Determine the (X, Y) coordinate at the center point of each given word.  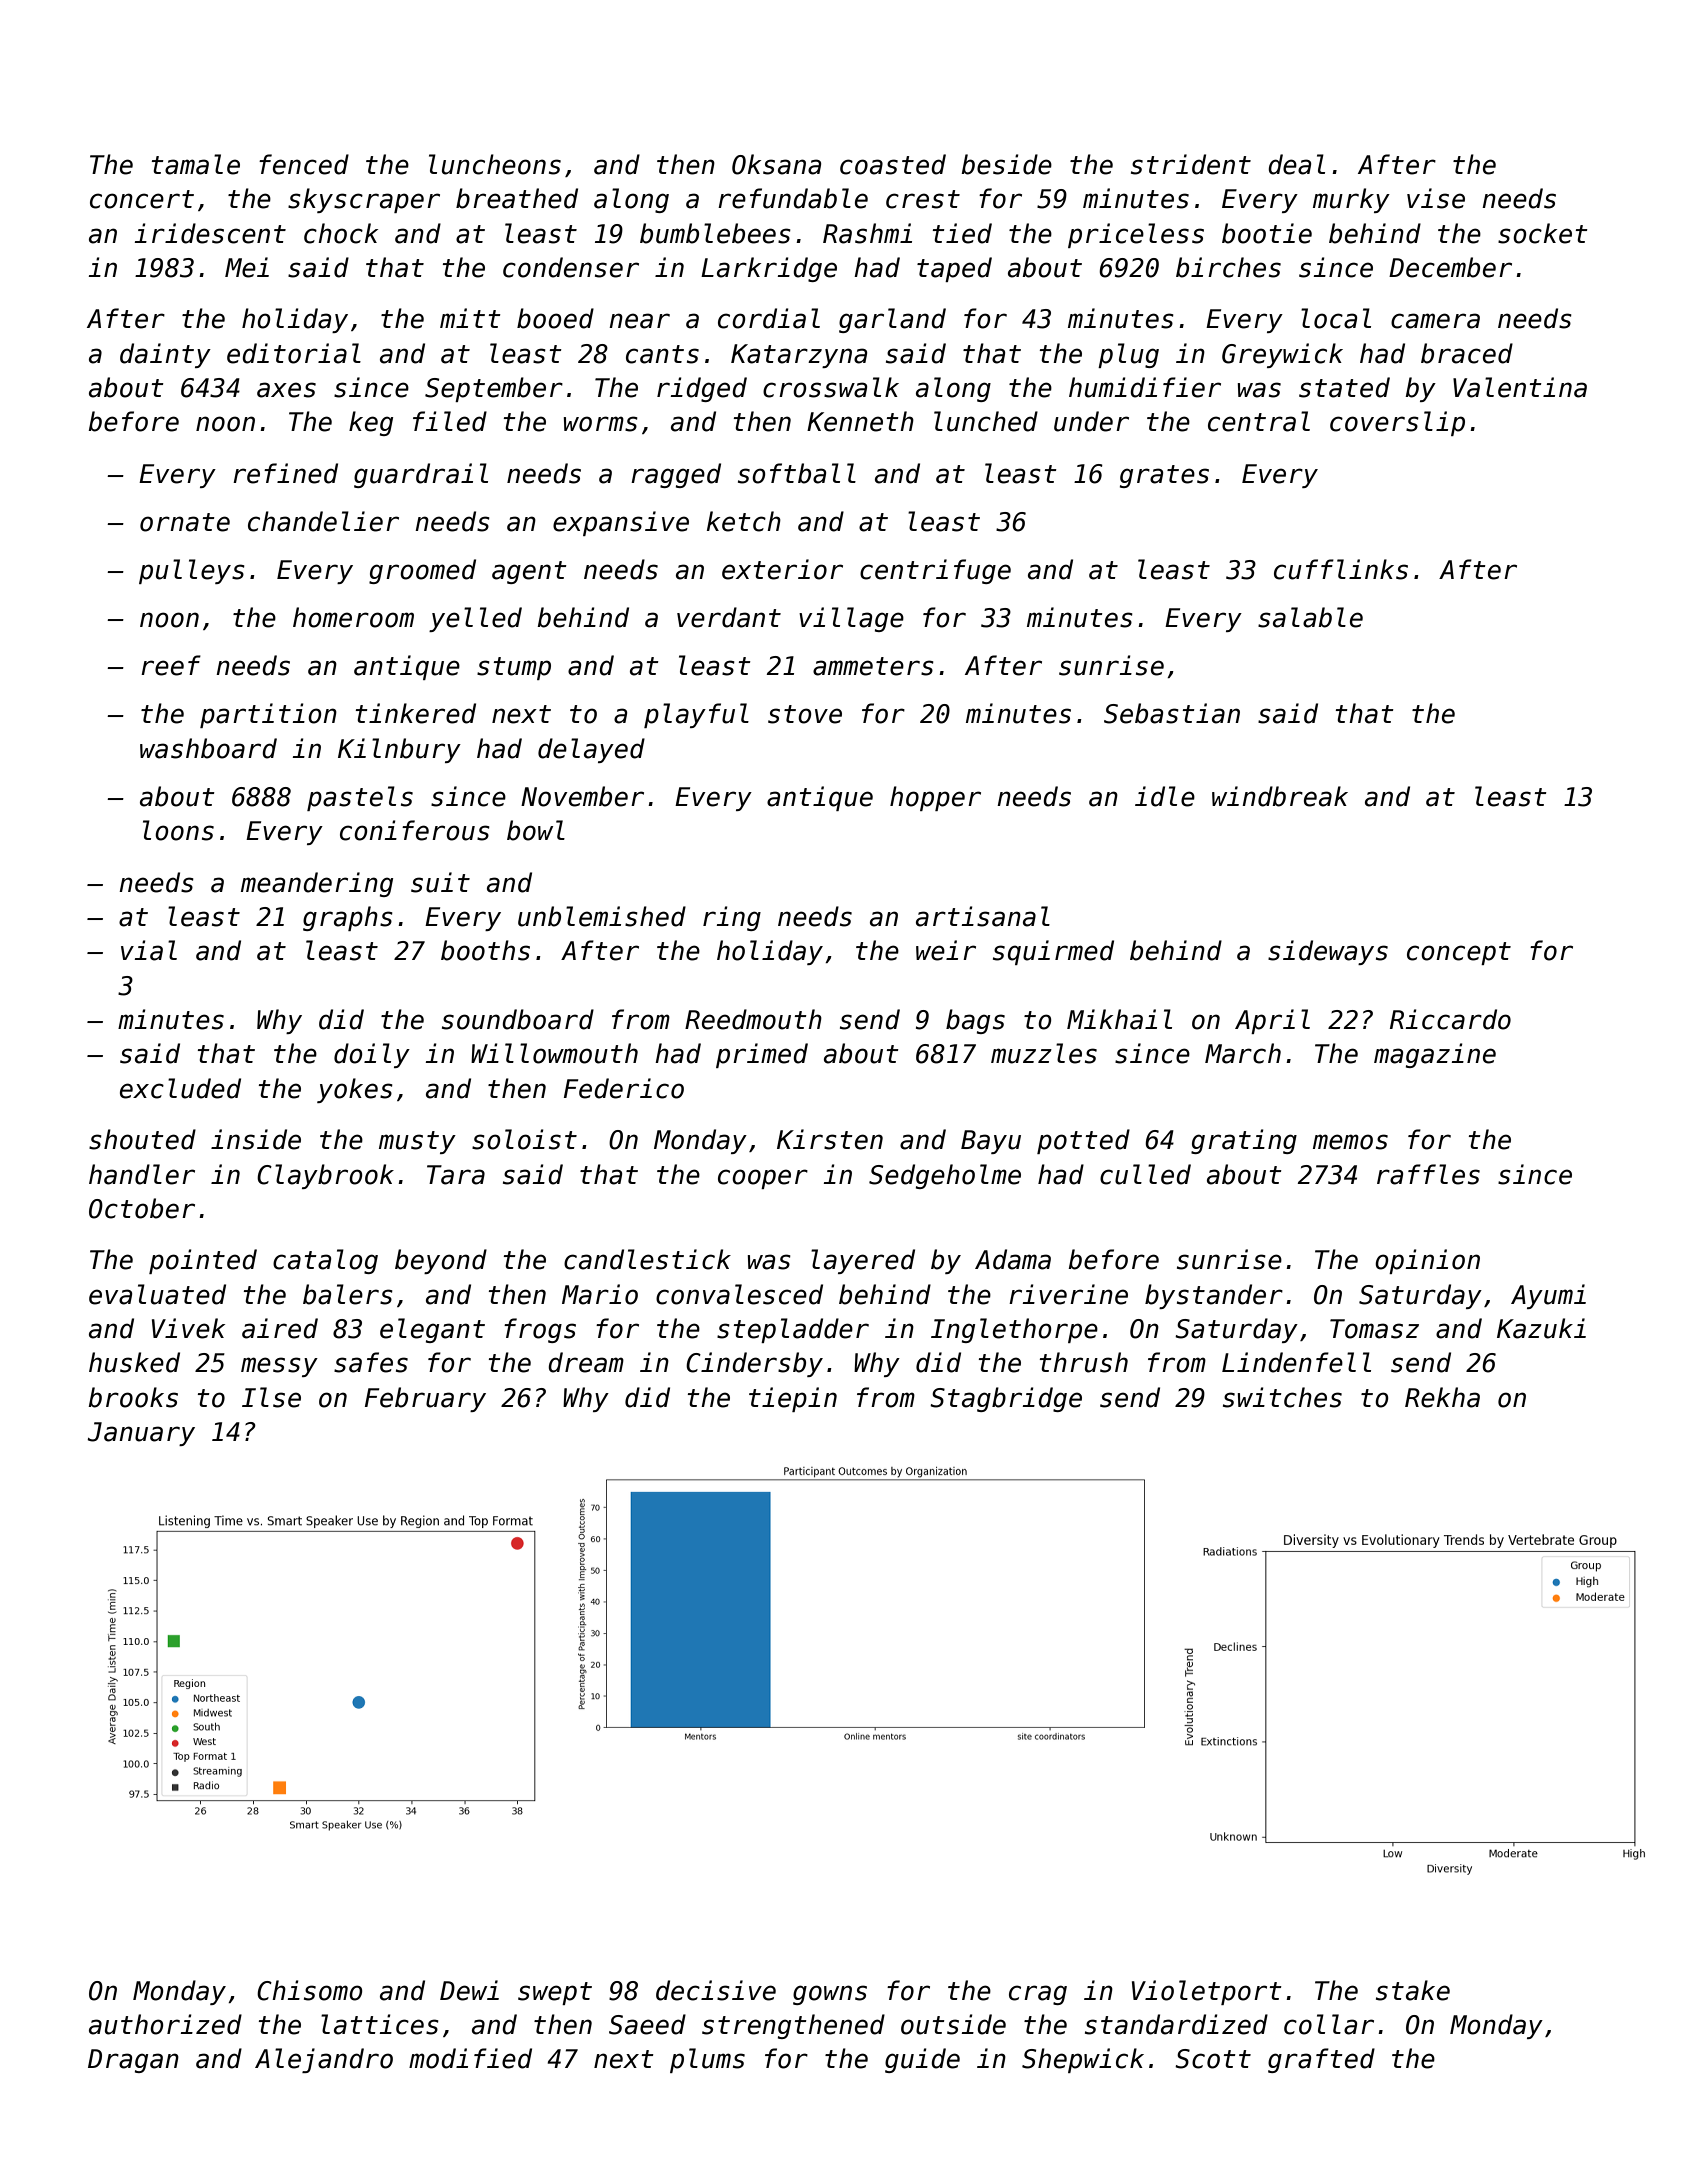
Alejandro (324, 2060)
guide (922, 2060)
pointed (203, 1261)
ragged (676, 475)
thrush (1084, 1362)
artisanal (983, 916)
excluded (180, 1088)
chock (341, 233)
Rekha (1442, 1397)
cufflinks (1341, 569)
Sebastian (1172, 713)
